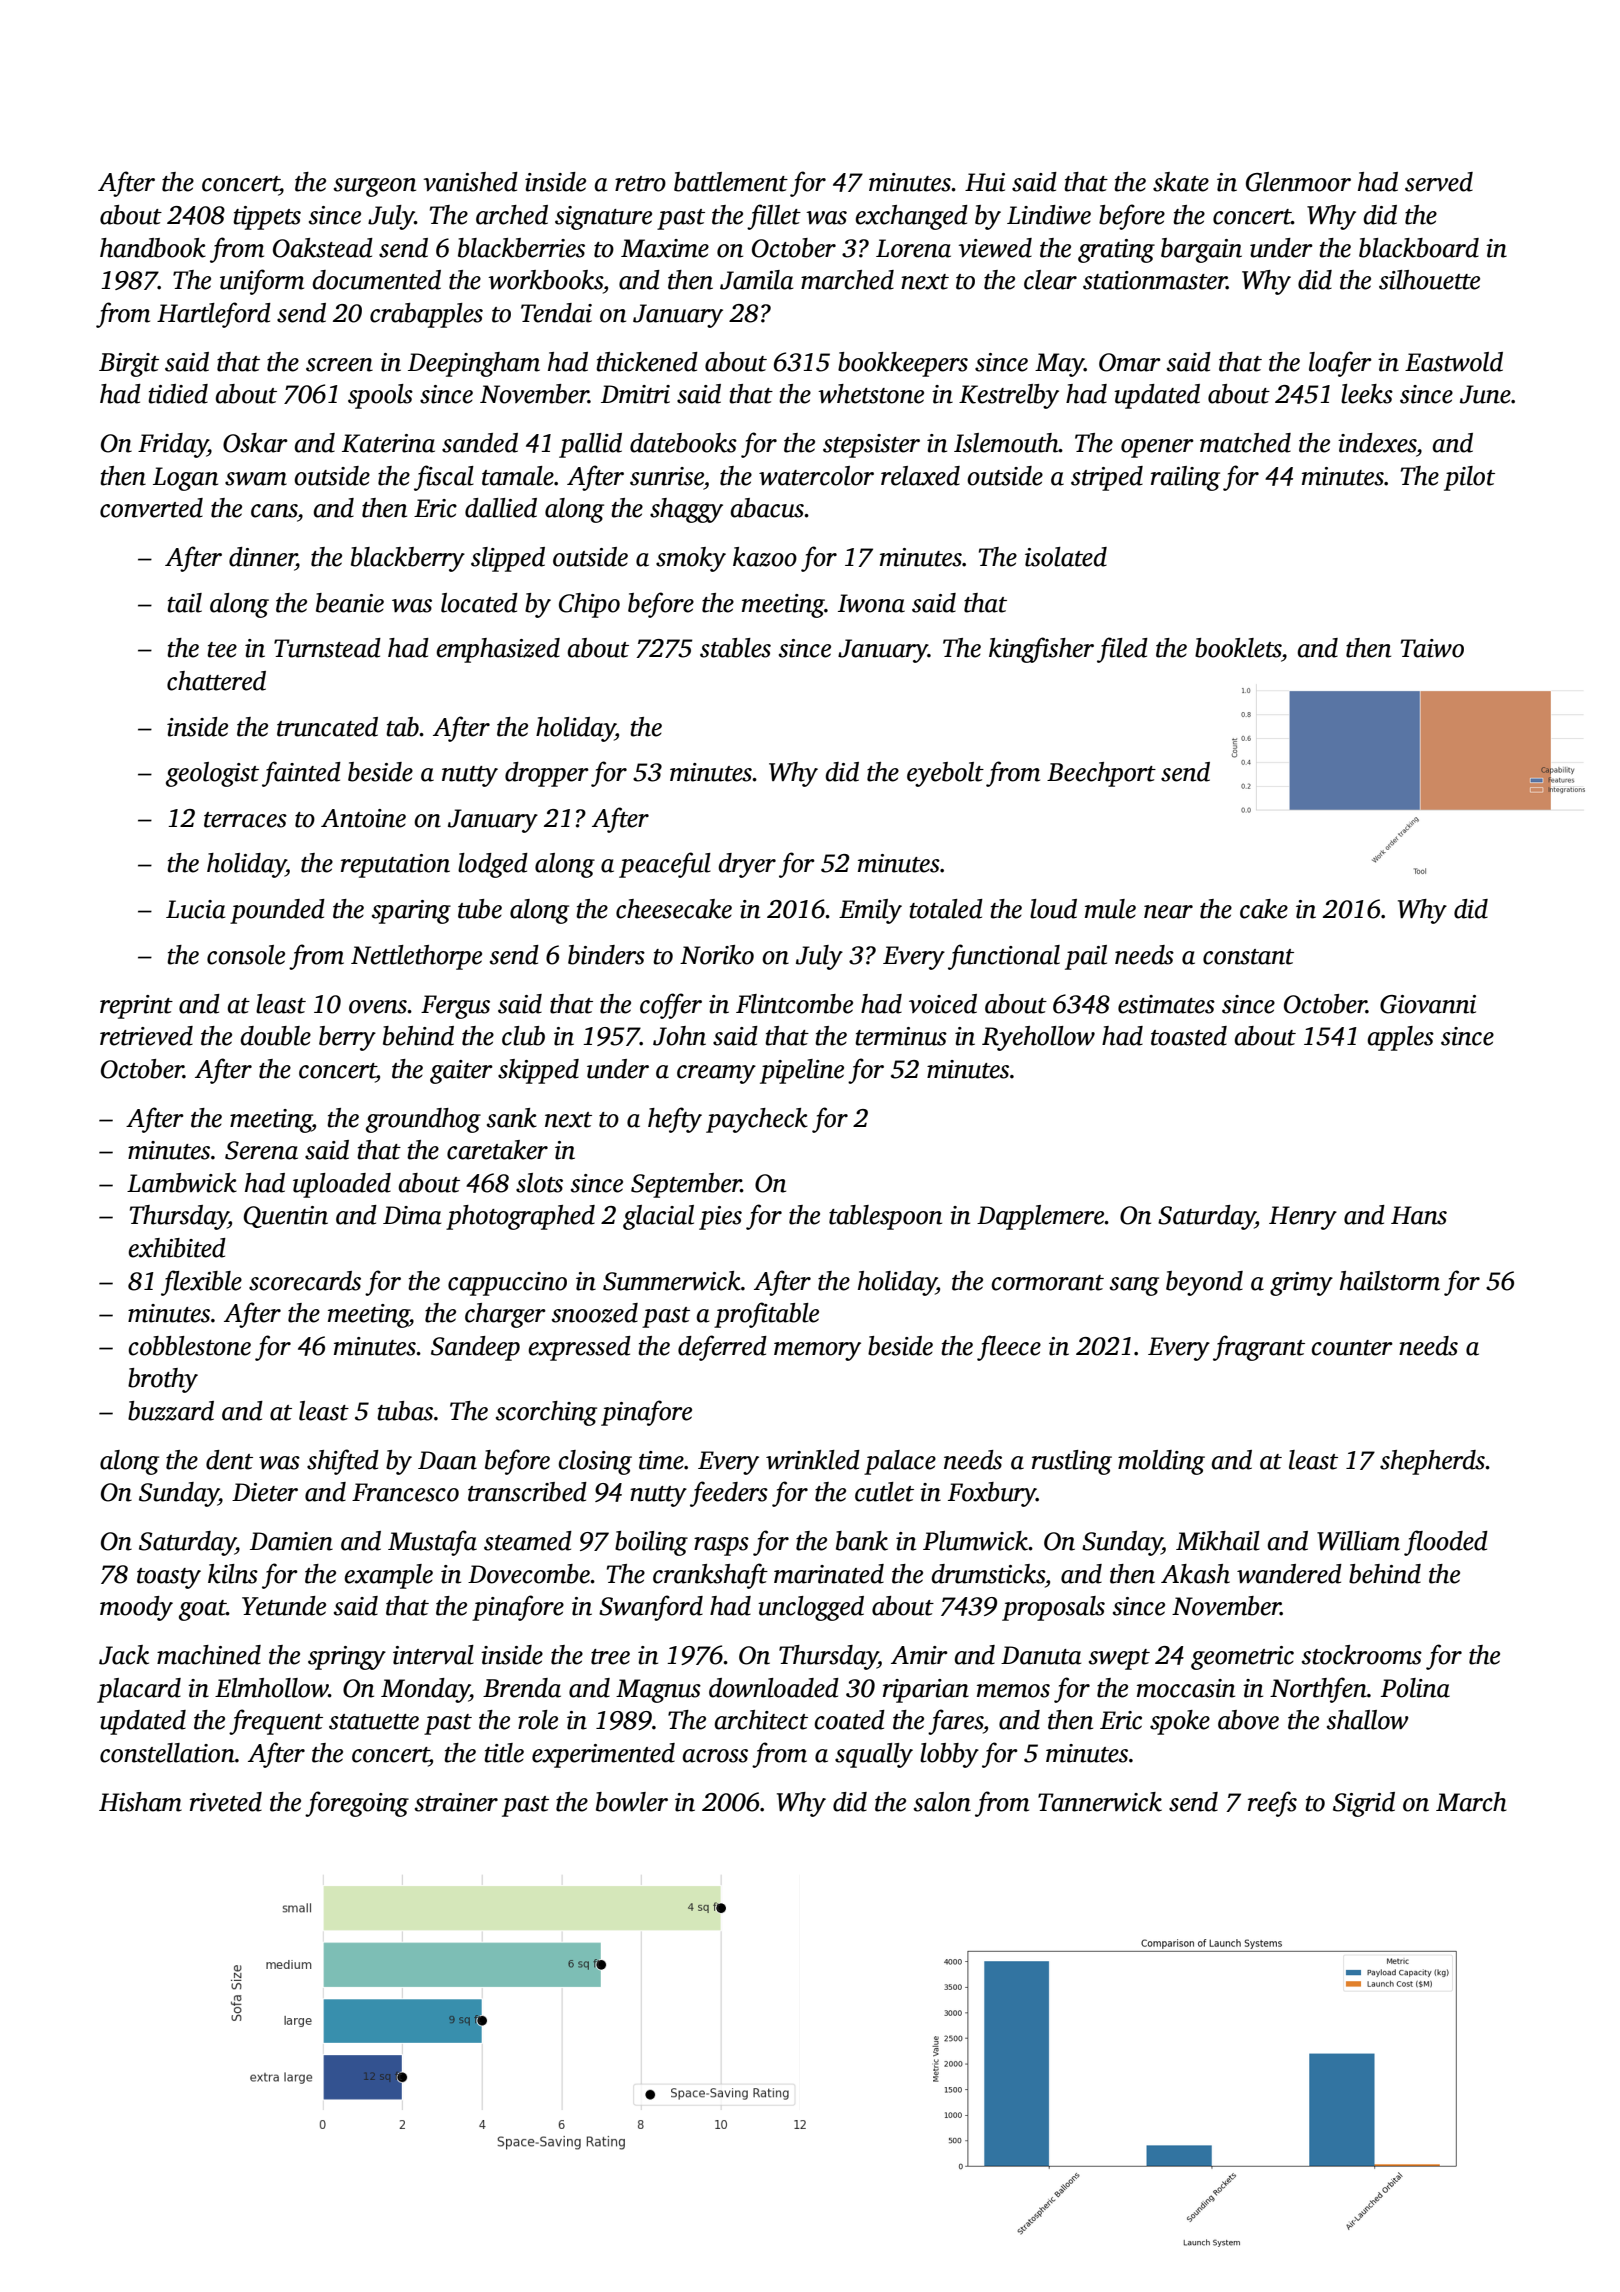 Image resolution: width=1620 pixels, height=2292 pixels. What do you see at coordinates (731, 182) in the screenshot?
I see `battlement` at bounding box center [731, 182].
